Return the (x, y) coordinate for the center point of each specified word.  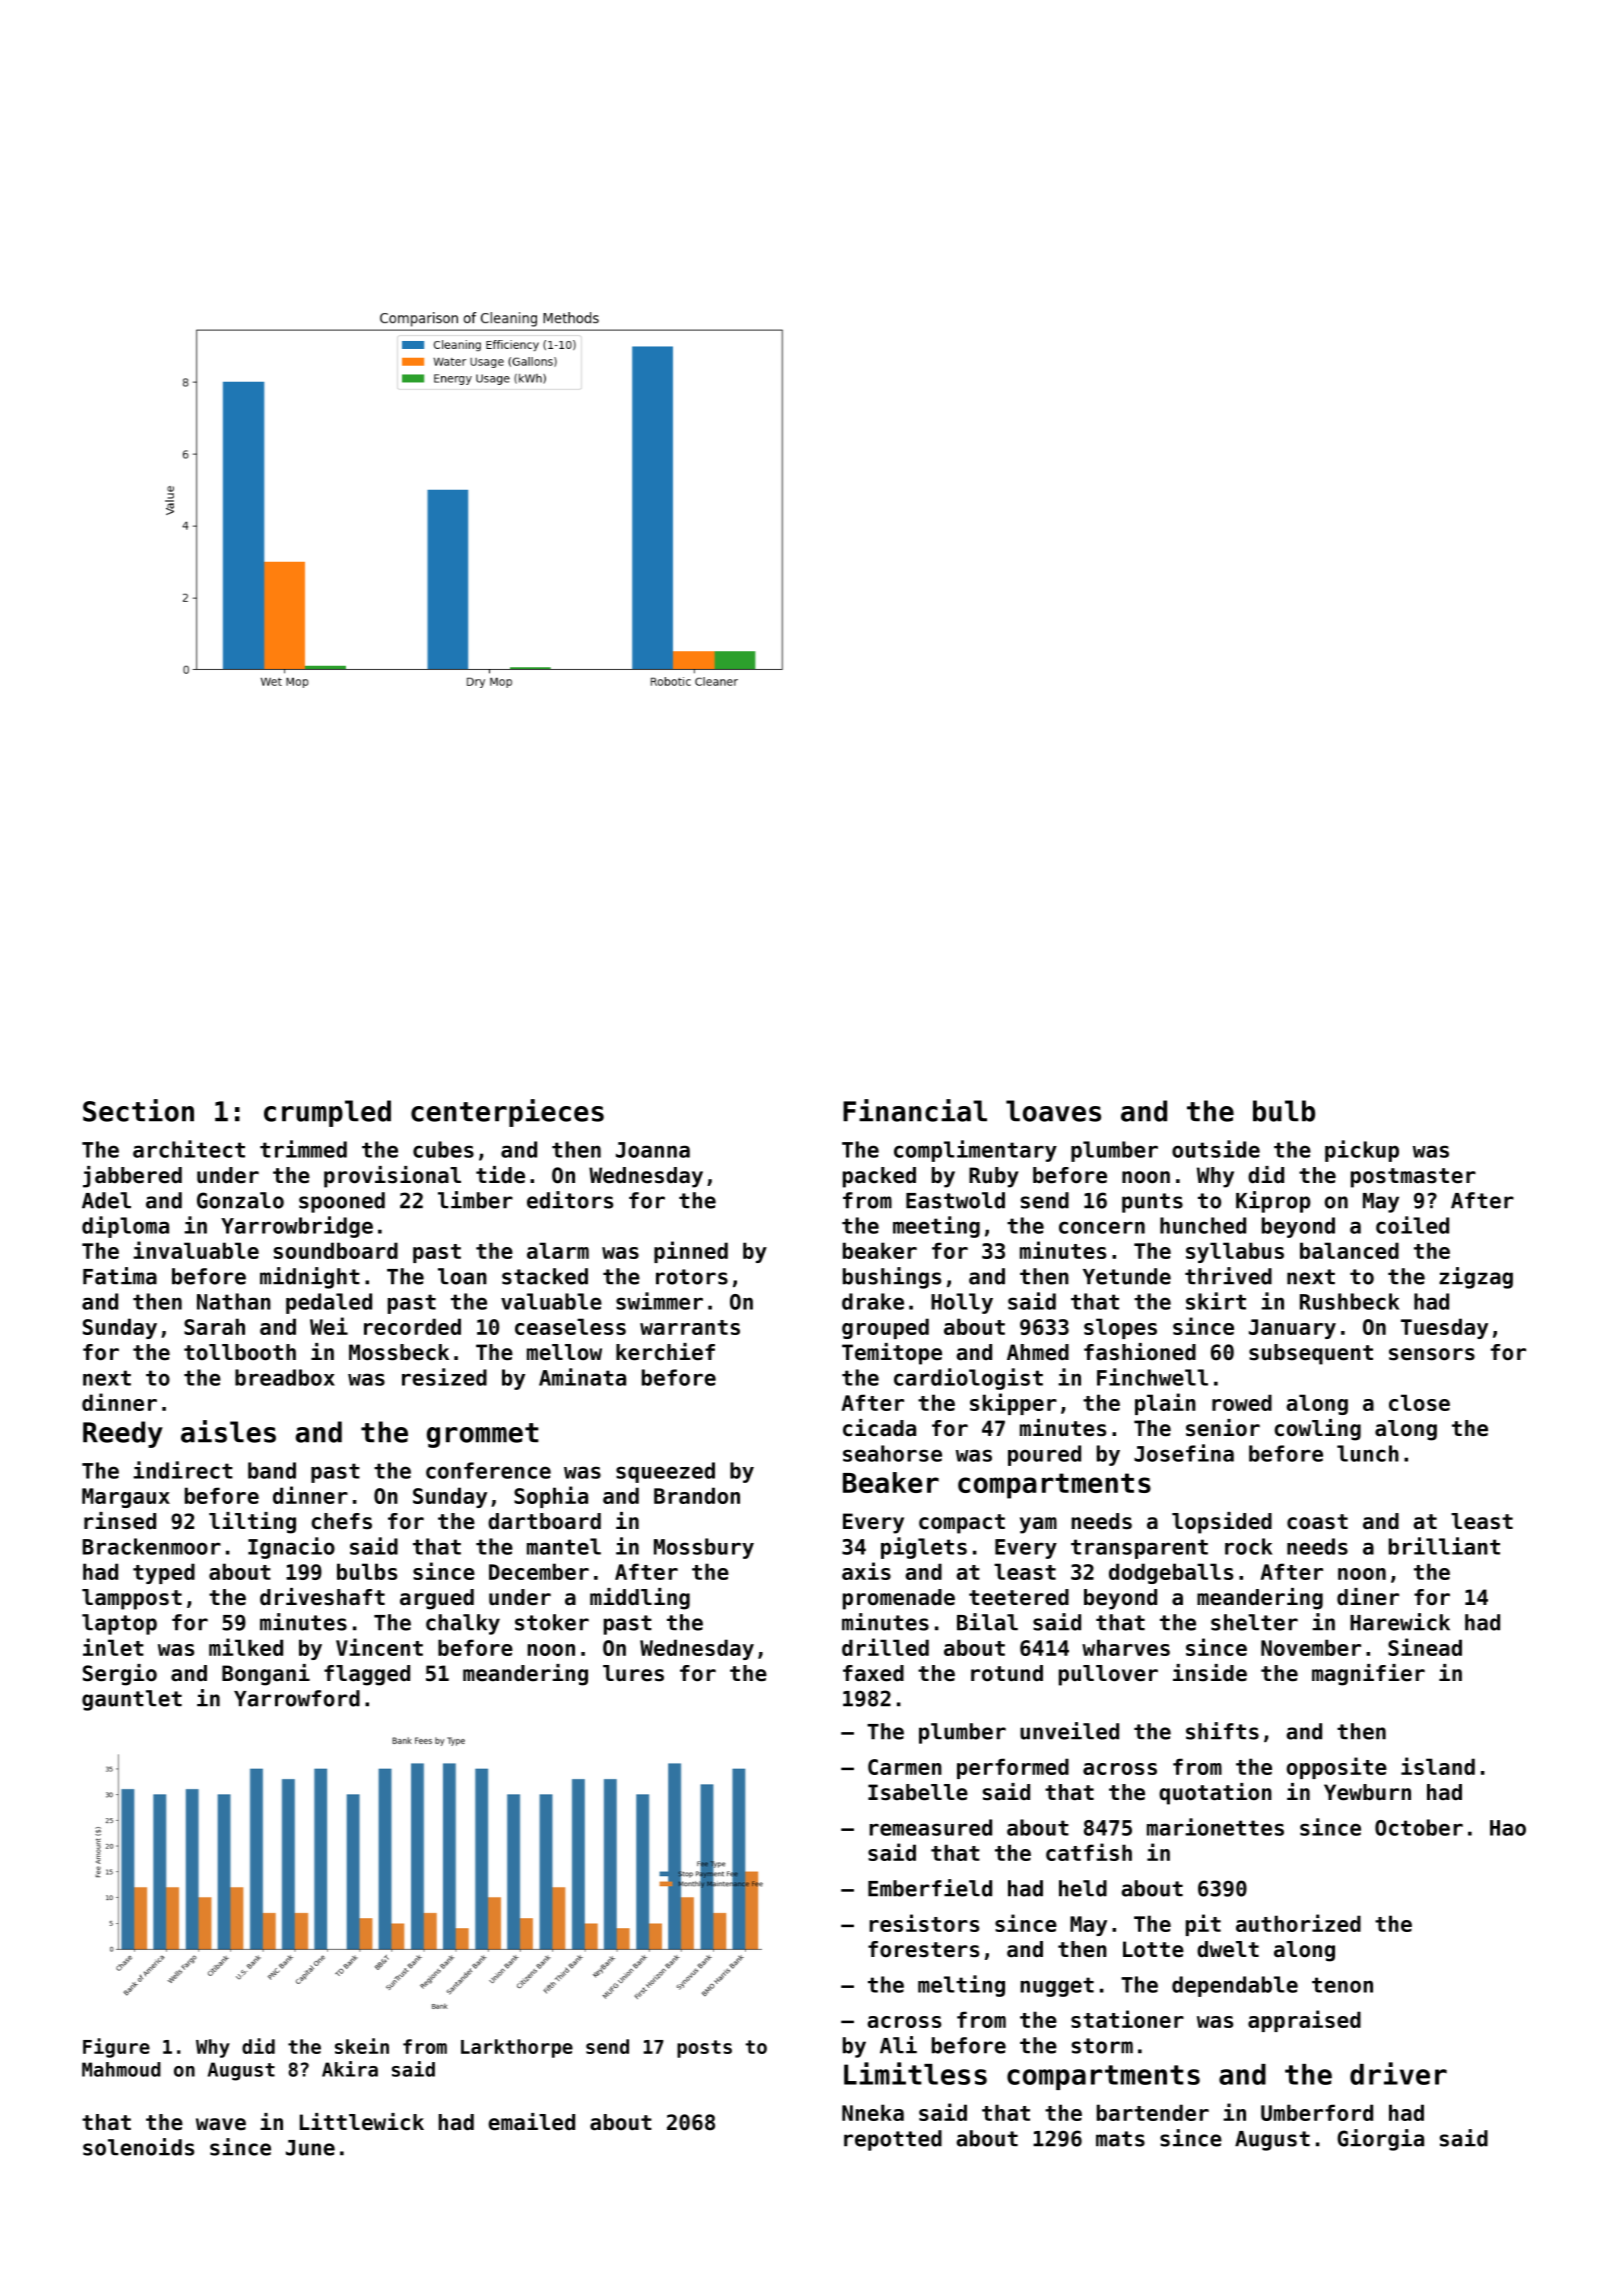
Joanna (653, 1150)
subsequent (1311, 1354)
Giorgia (1380, 2140)
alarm (558, 1250)
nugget (1057, 1987)
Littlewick (362, 2122)
